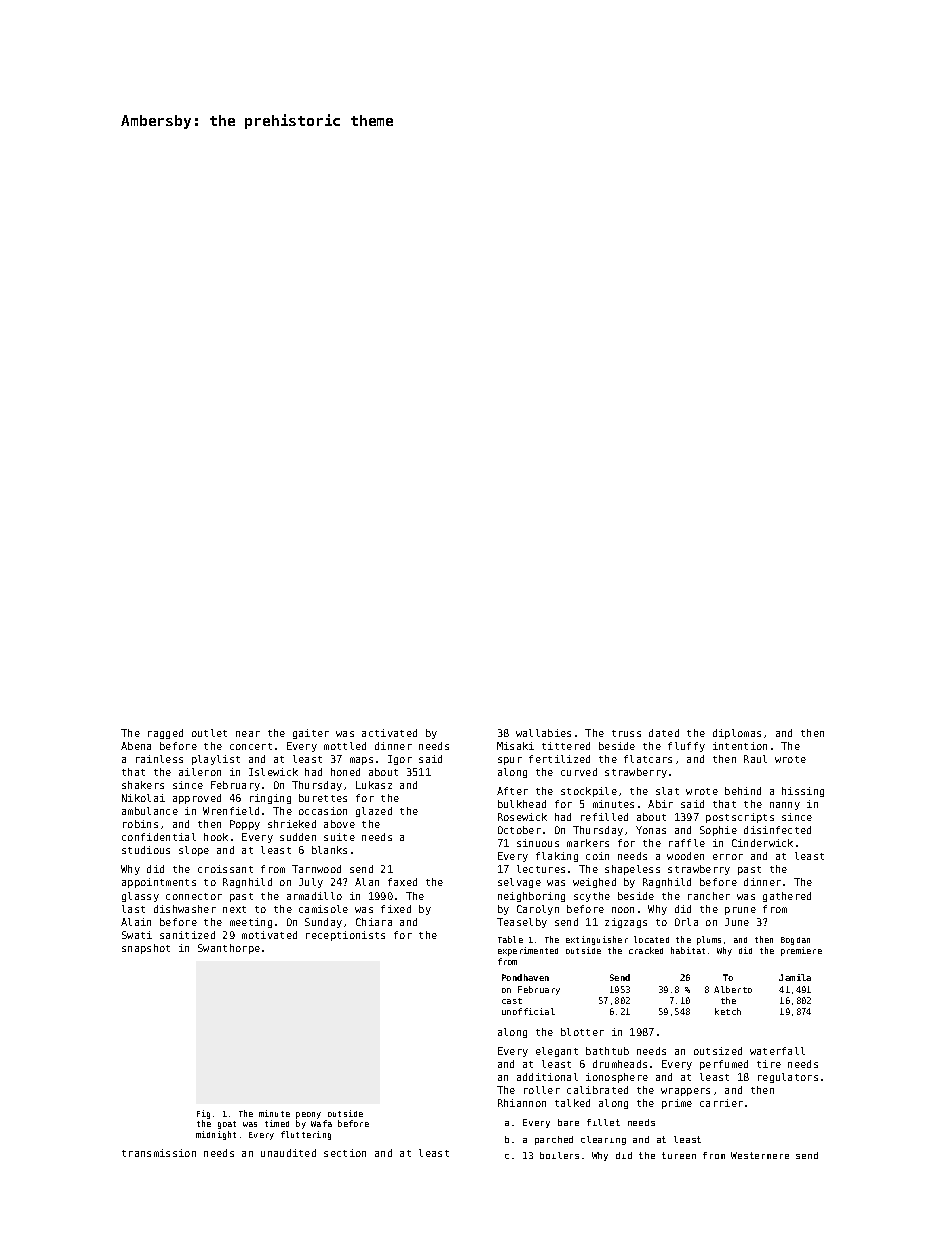 This document has height=1233, width=952. What do you see at coordinates (203, 1114) in the document?
I see `Fig` at bounding box center [203, 1114].
